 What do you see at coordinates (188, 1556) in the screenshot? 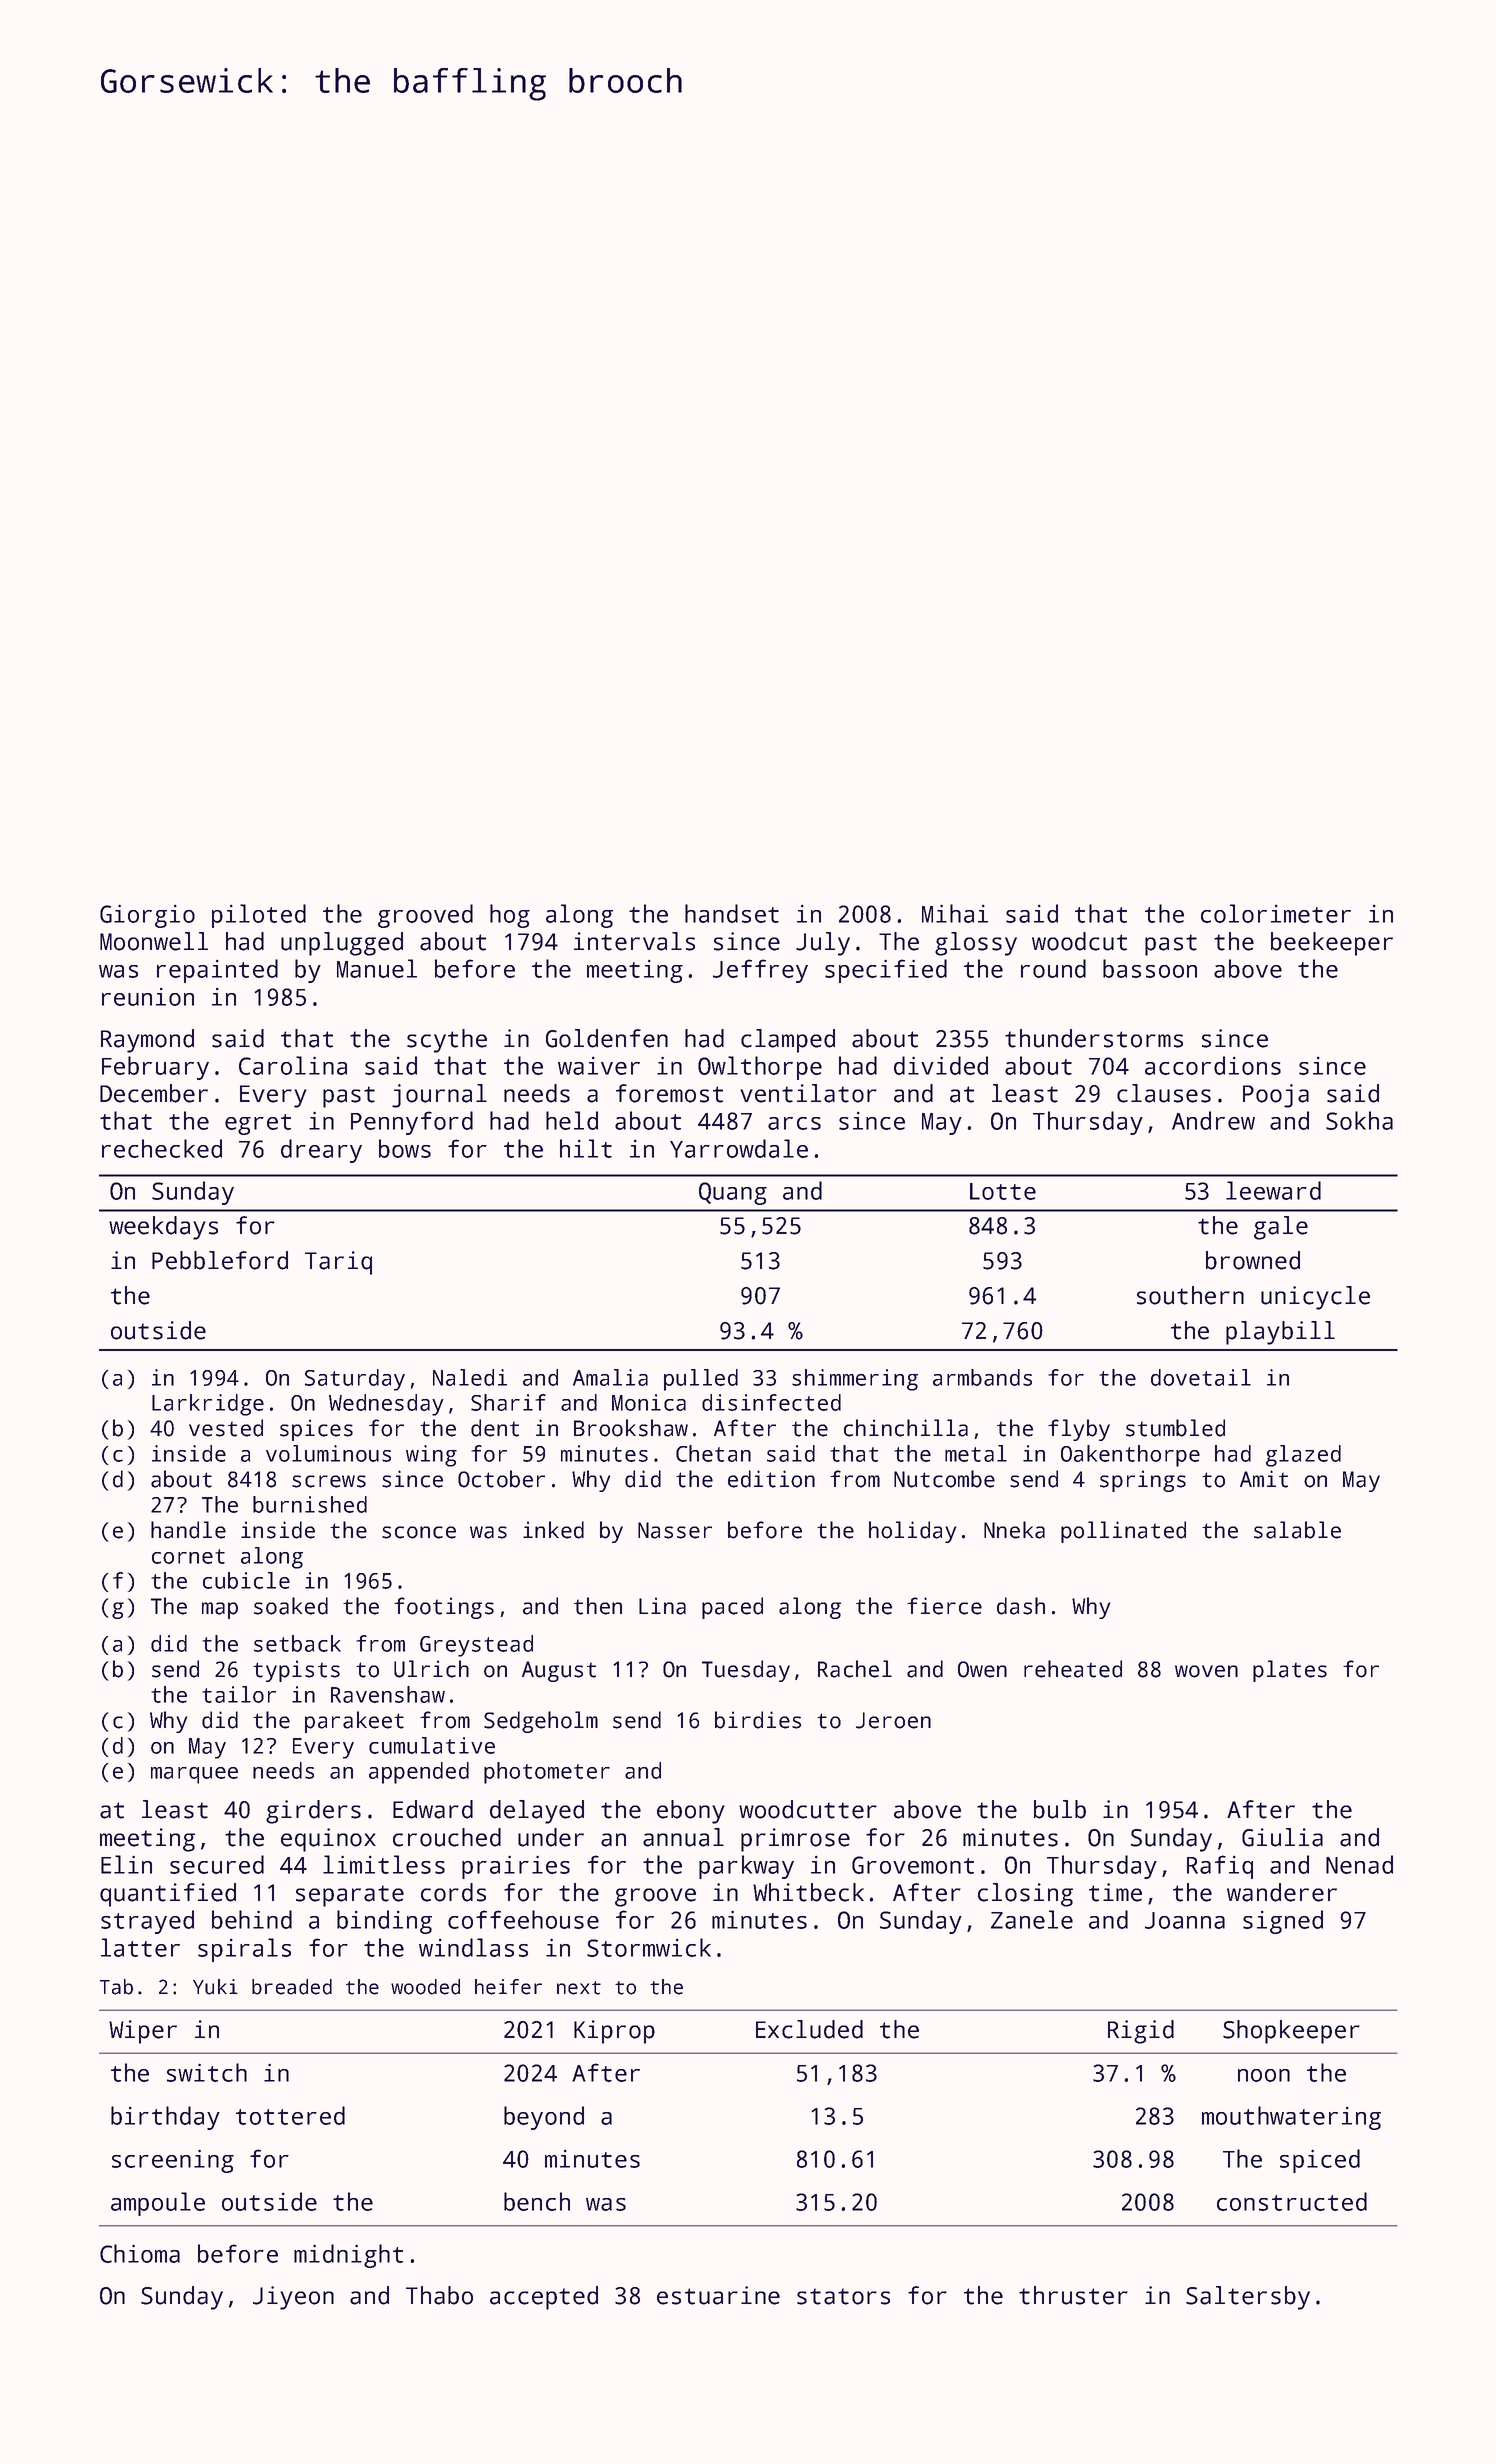
I see `cornet` at bounding box center [188, 1556].
